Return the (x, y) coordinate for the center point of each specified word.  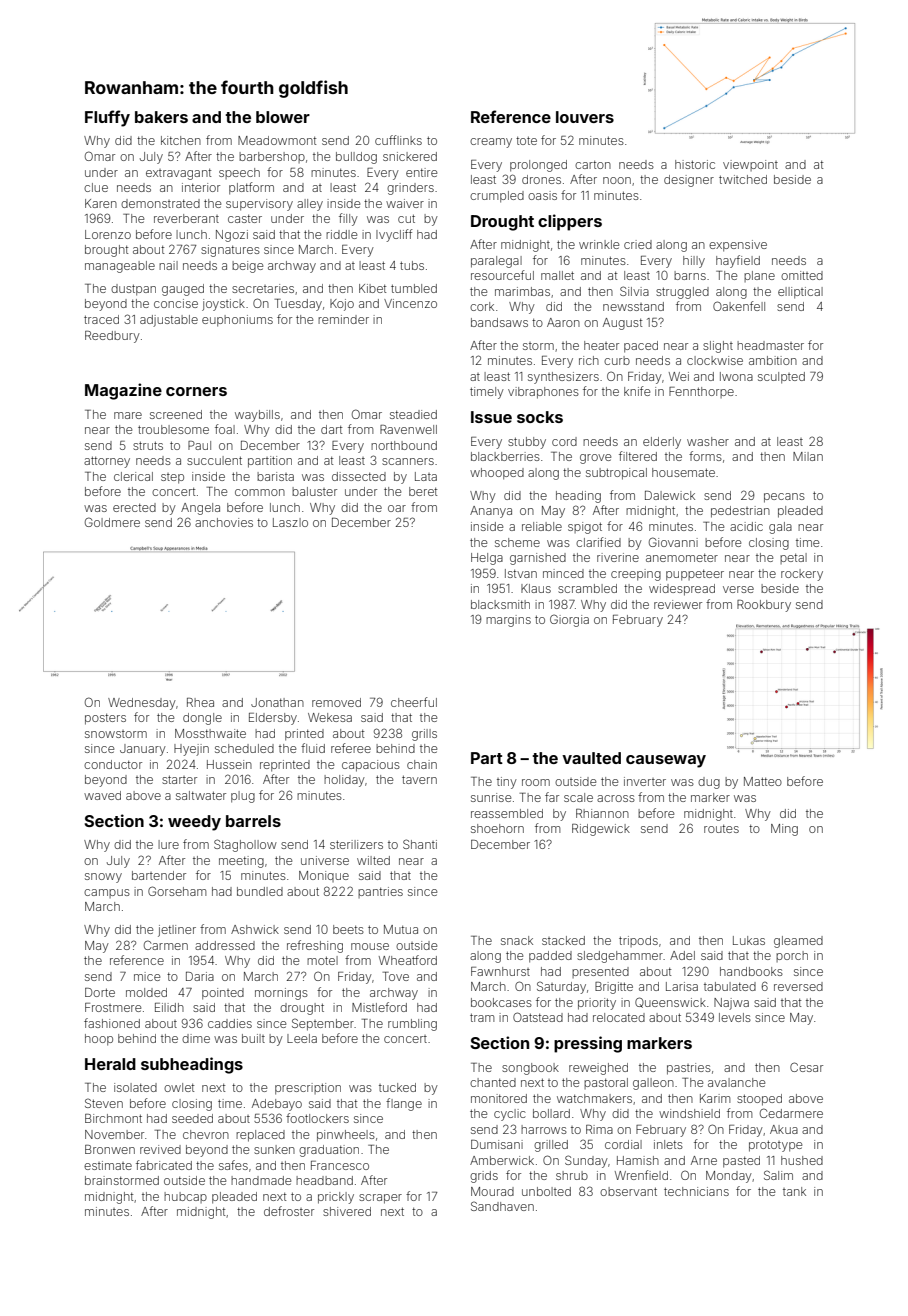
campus (107, 893)
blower (283, 117)
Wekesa (330, 717)
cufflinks (398, 140)
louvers (585, 117)
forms (705, 456)
